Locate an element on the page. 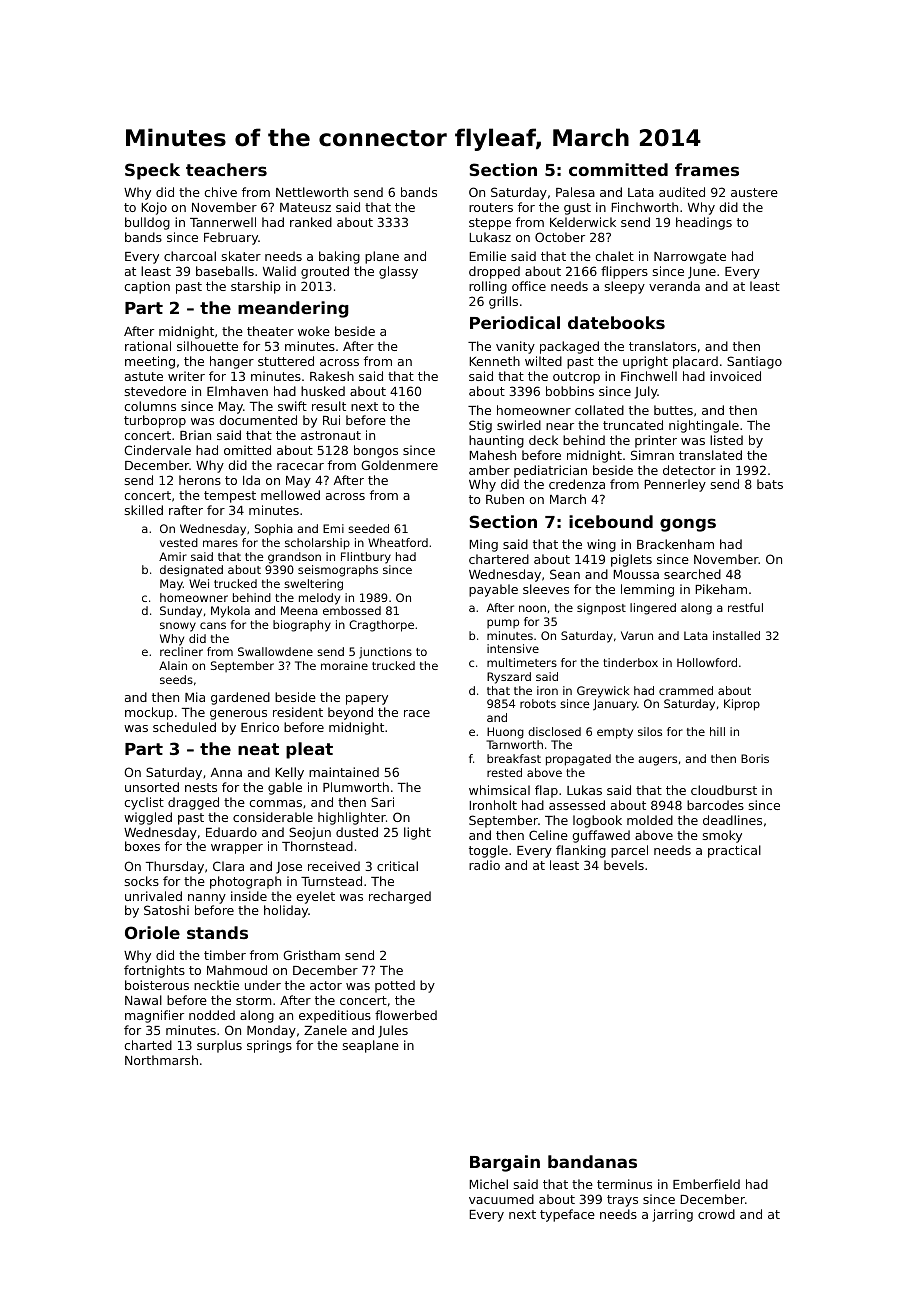 The height and width of the page is (1316, 908). Northmarsh is located at coordinates (161, 1060).
